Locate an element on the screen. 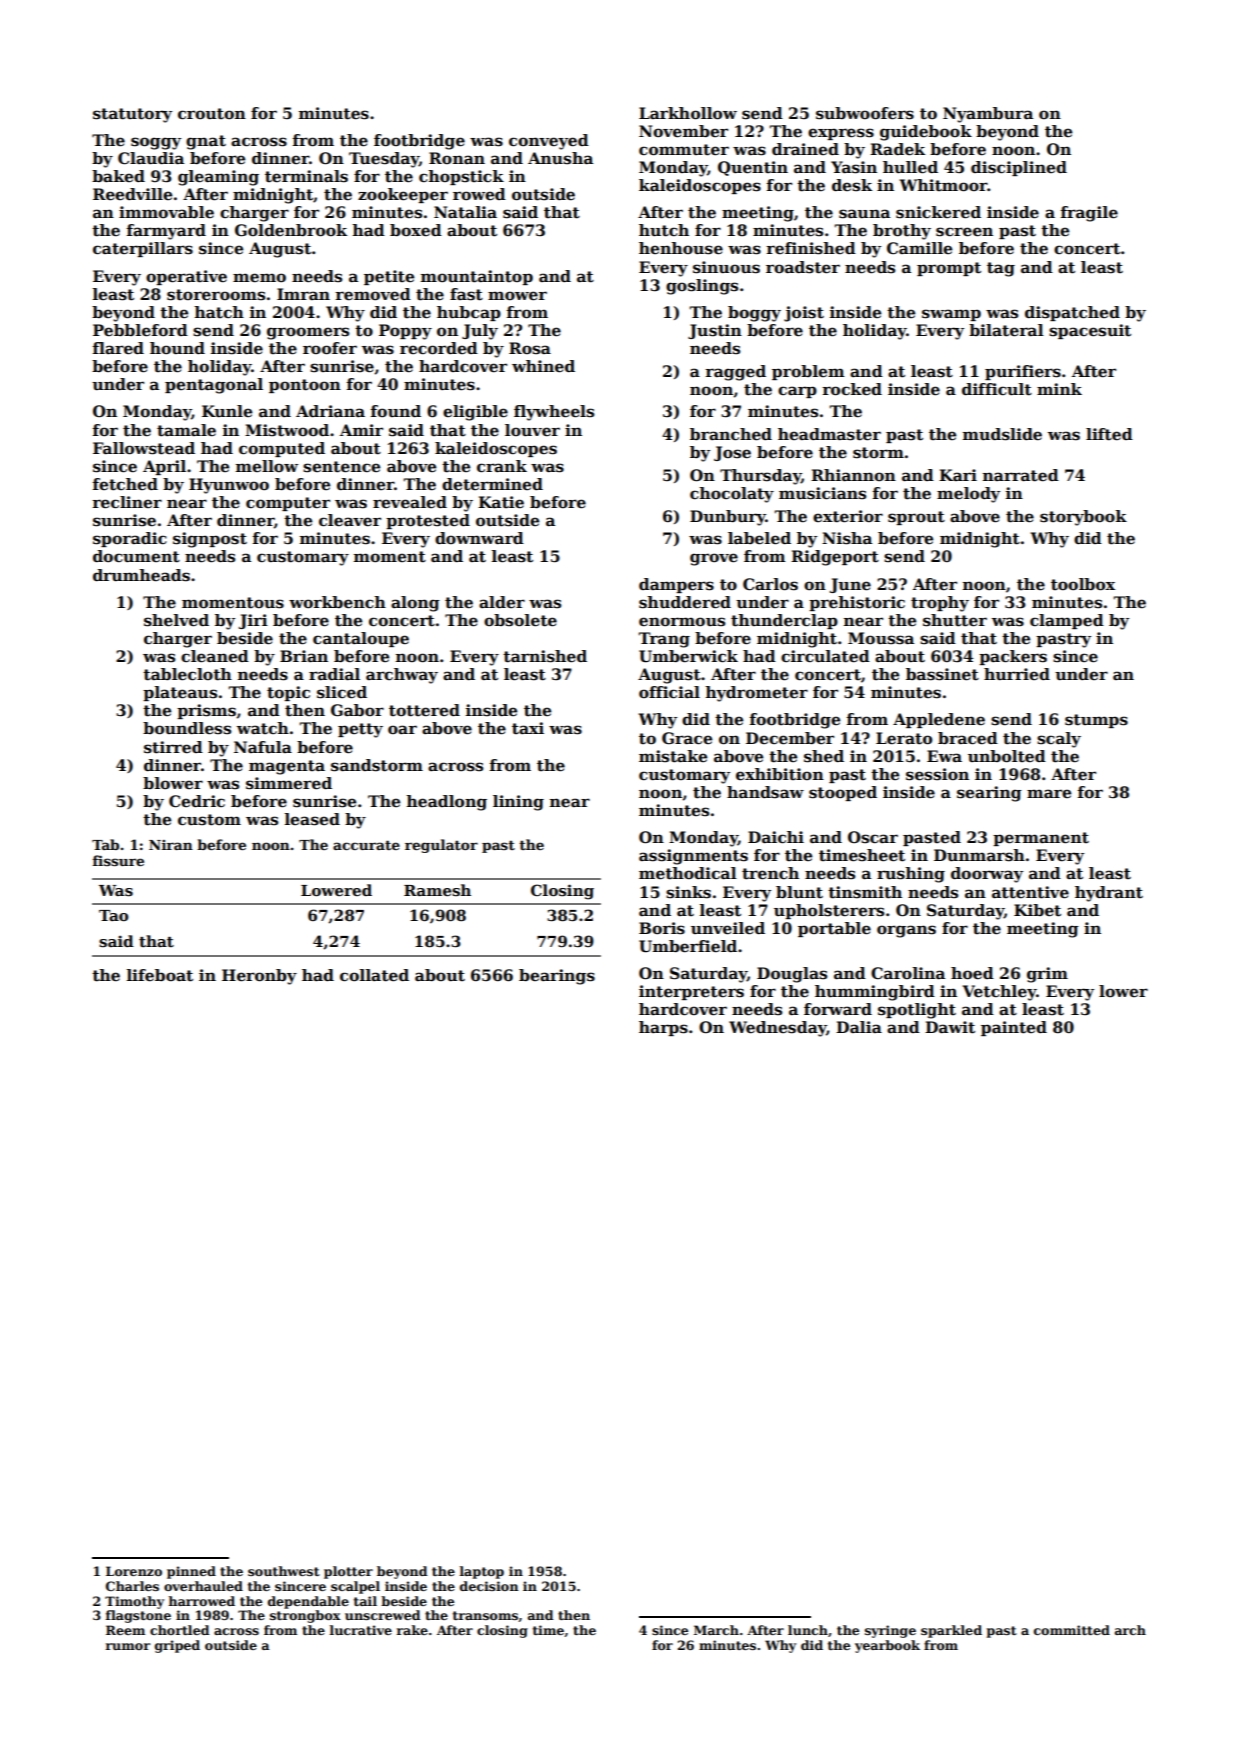 The width and height of the screenshot is (1240, 1753). mudslide is located at coordinates (1002, 434).
